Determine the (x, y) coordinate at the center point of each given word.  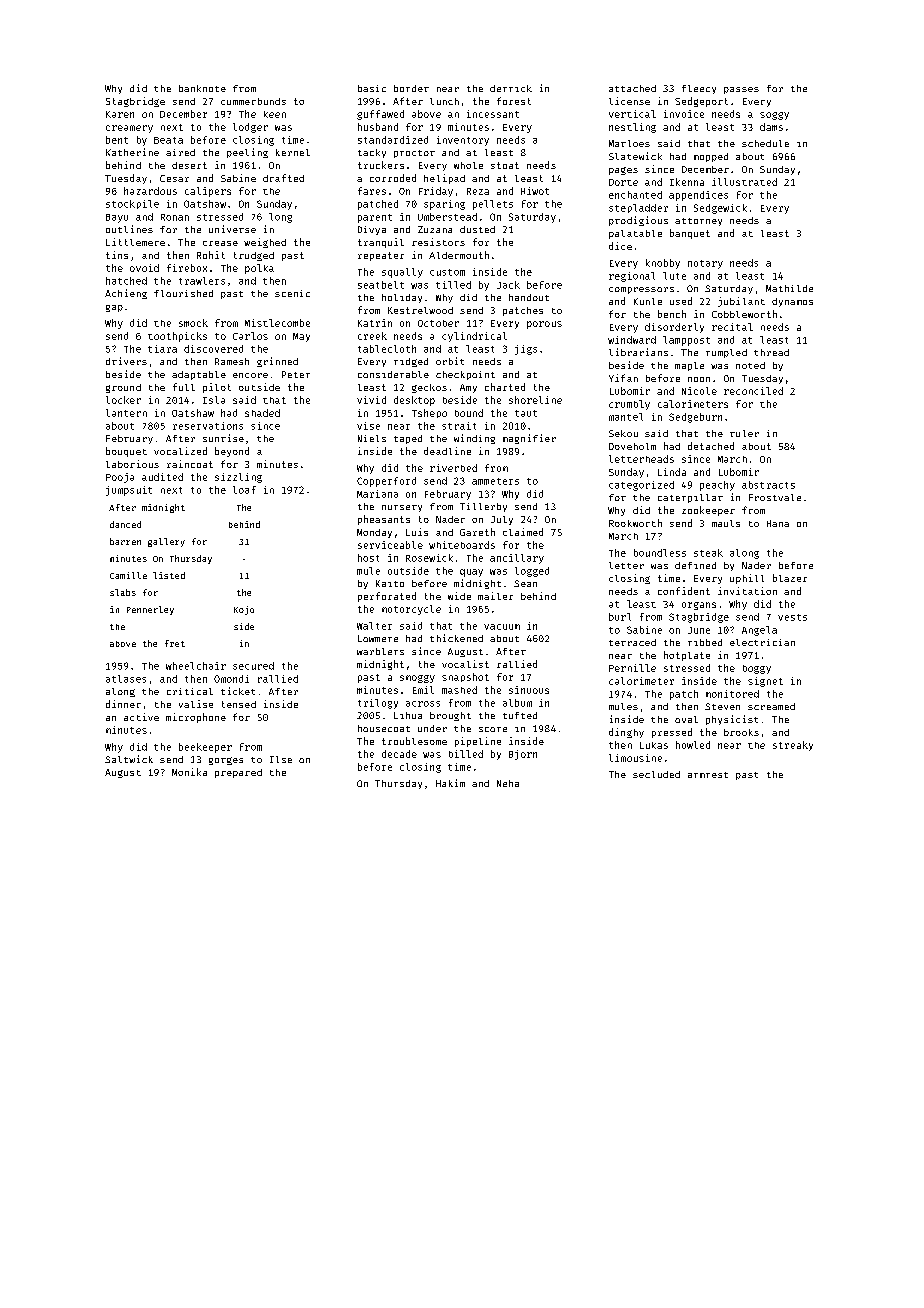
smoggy (417, 679)
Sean (525, 583)
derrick (511, 88)
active (141, 717)
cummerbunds (253, 101)
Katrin (375, 323)
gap (114, 308)
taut (526, 413)
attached (632, 88)
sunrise (223, 438)
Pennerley (150, 610)
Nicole (699, 391)
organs (699, 606)
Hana (778, 523)
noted (750, 365)
